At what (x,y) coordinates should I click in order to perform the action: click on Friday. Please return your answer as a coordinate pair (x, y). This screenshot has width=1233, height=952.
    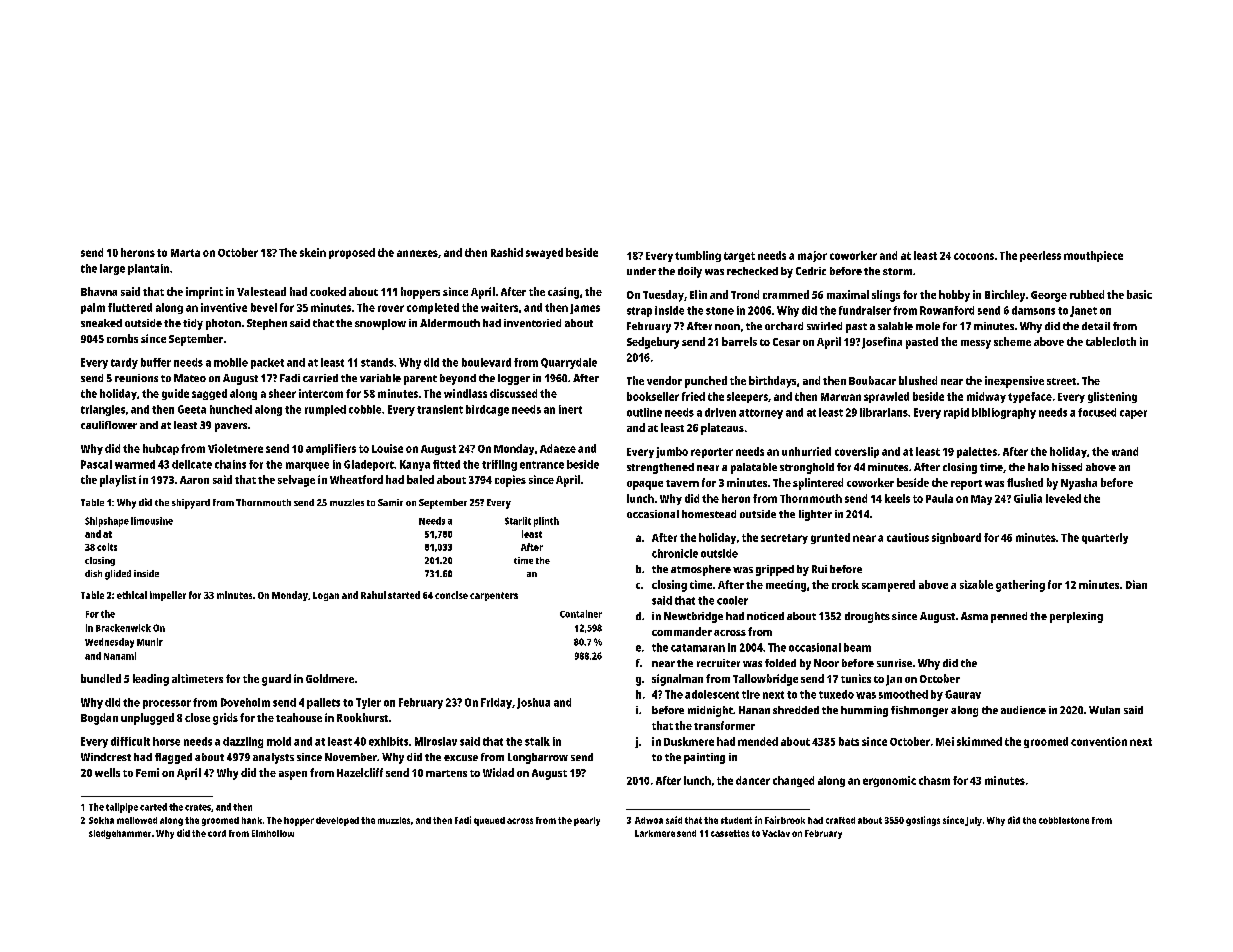
    Looking at the image, I should click on (496, 703).
